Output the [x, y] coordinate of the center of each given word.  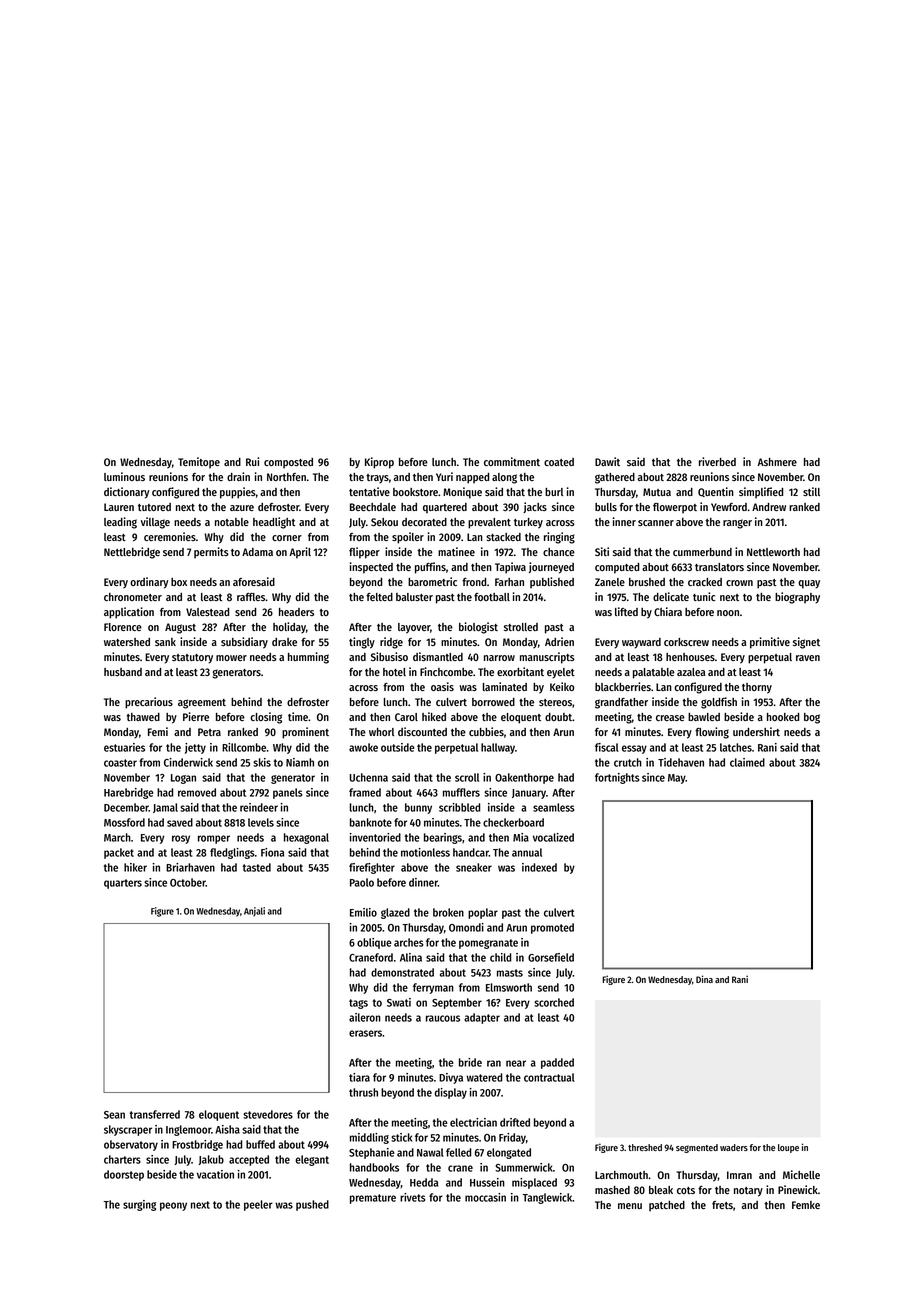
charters [122, 1159]
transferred [155, 1114]
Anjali [254, 911]
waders [734, 1147]
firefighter [372, 868]
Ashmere [777, 462]
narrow [499, 658]
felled [458, 1152]
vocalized [553, 837]
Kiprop [379, 463]
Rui [252, 461]
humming [308, 658]
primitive [770, 643]
